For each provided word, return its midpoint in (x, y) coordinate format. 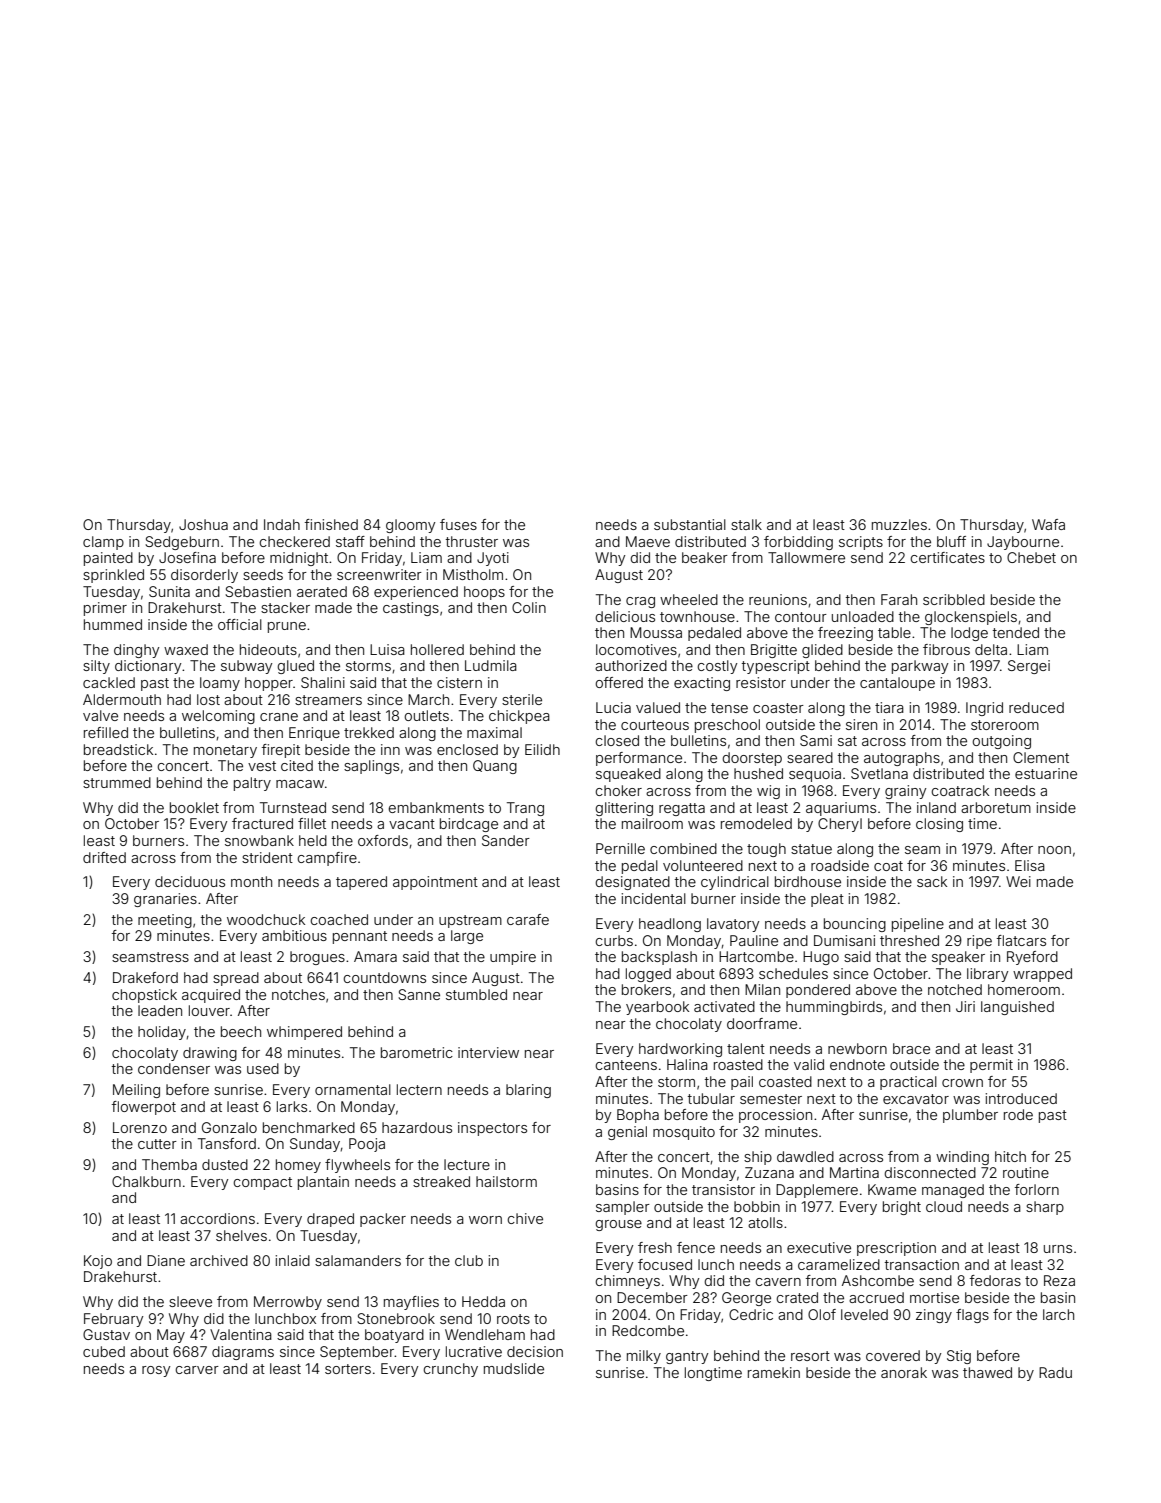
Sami (816, 740)
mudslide (514, 1368)
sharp (1045, 1208)
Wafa (1048, 524)
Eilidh (542, 749)
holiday (162, 1033)
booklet (194, 807)
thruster (472, 541)
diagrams (243, 1353)
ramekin (774, 1372)
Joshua (203, 524)
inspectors (492, 1129)
